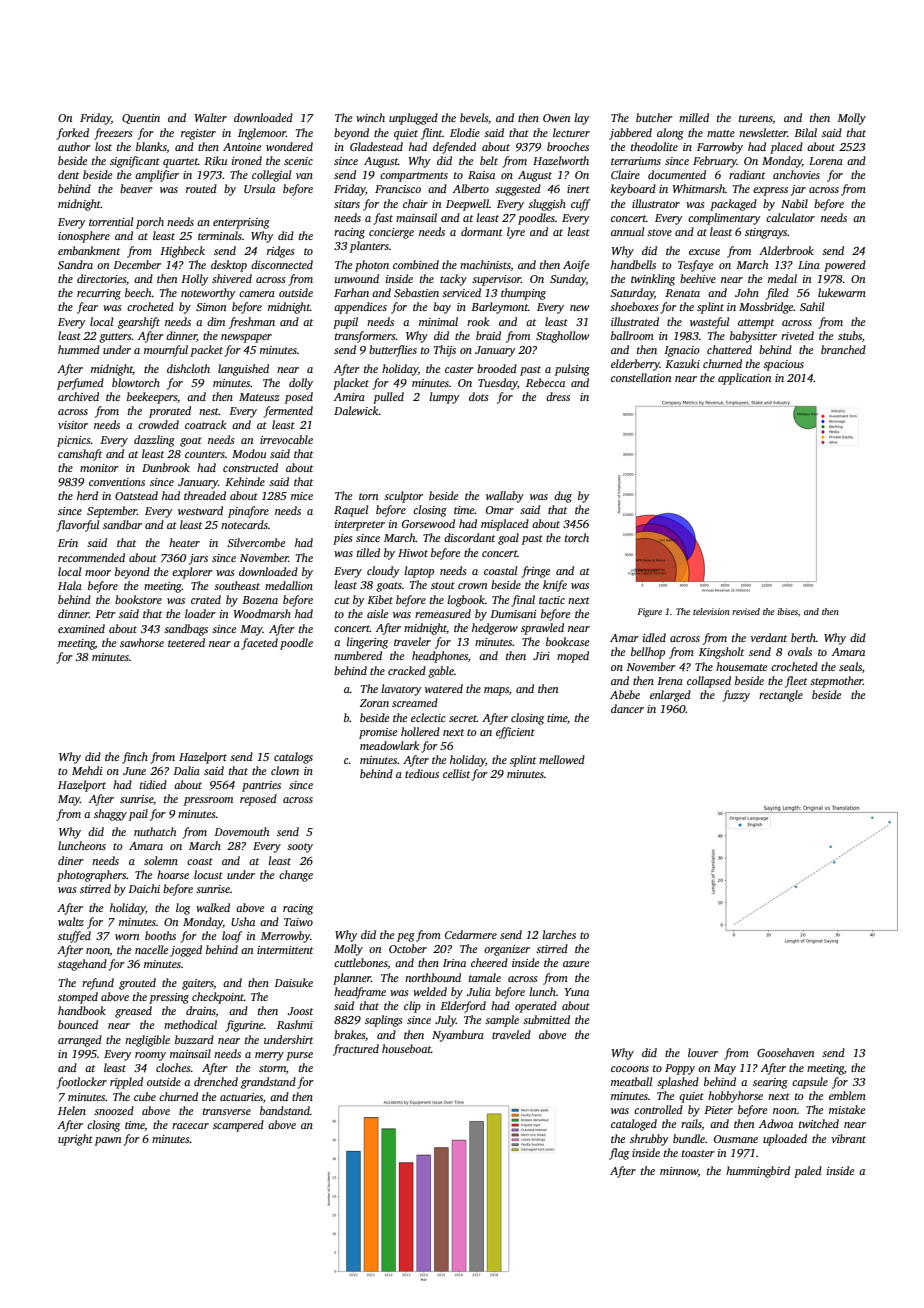 Image resolution: width=924 pixels, height=1308 pixels. What do you see at coordinates (153, 784) in the page?
I see `tidied` at bounding box center [153, 784].
